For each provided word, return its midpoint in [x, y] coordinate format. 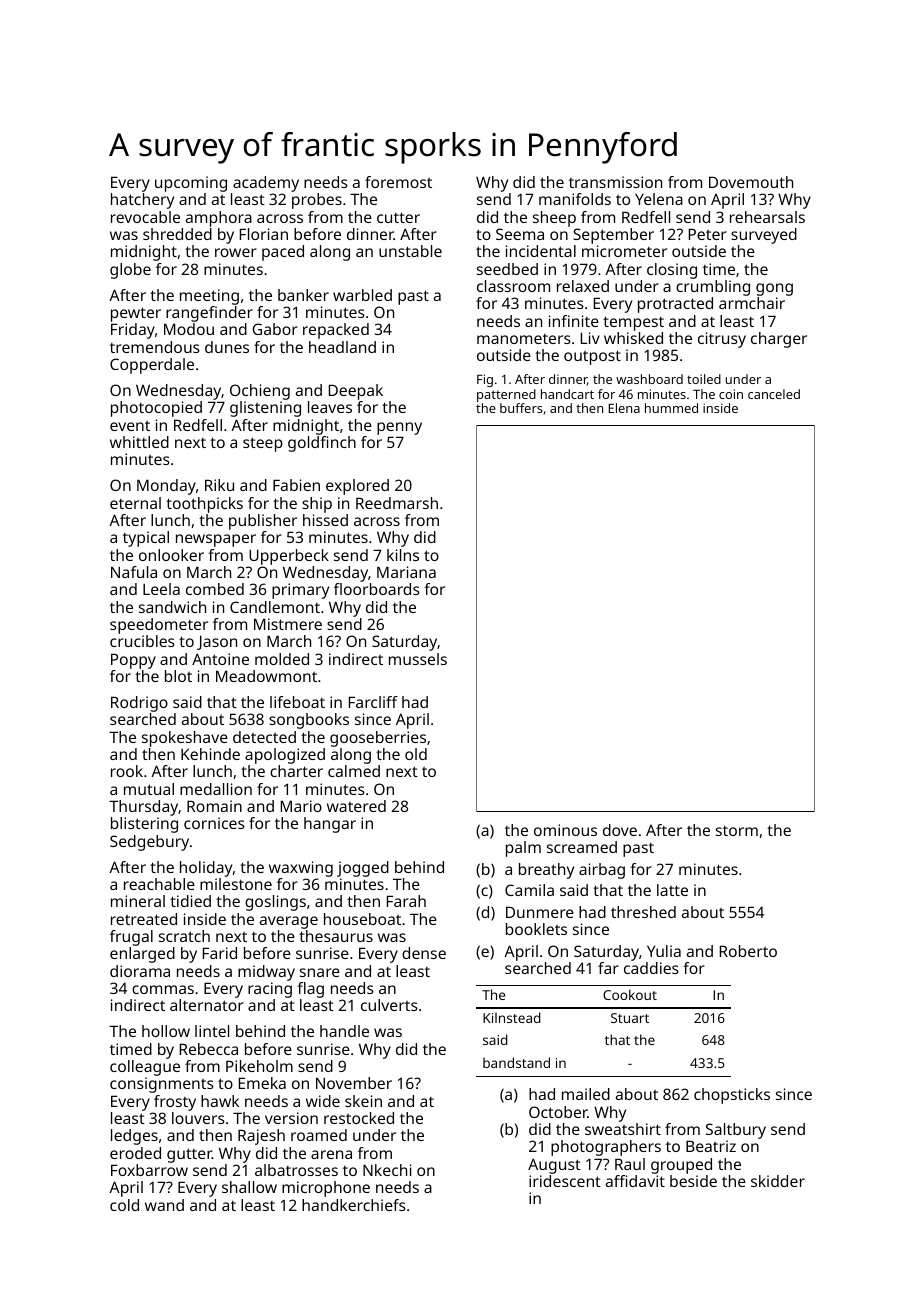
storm [737, 831]
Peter [708, 234]
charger [779, 340]
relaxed [583, 286]
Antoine [220, 659]
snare [320, 972]
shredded [177, 234]
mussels [418, 659]
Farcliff [373, 702]
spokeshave [185, 739]
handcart [567, 394]
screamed [582, 847]
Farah [406, 901]
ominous [565, 830]
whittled [139, 442]
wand [164, 1205]
